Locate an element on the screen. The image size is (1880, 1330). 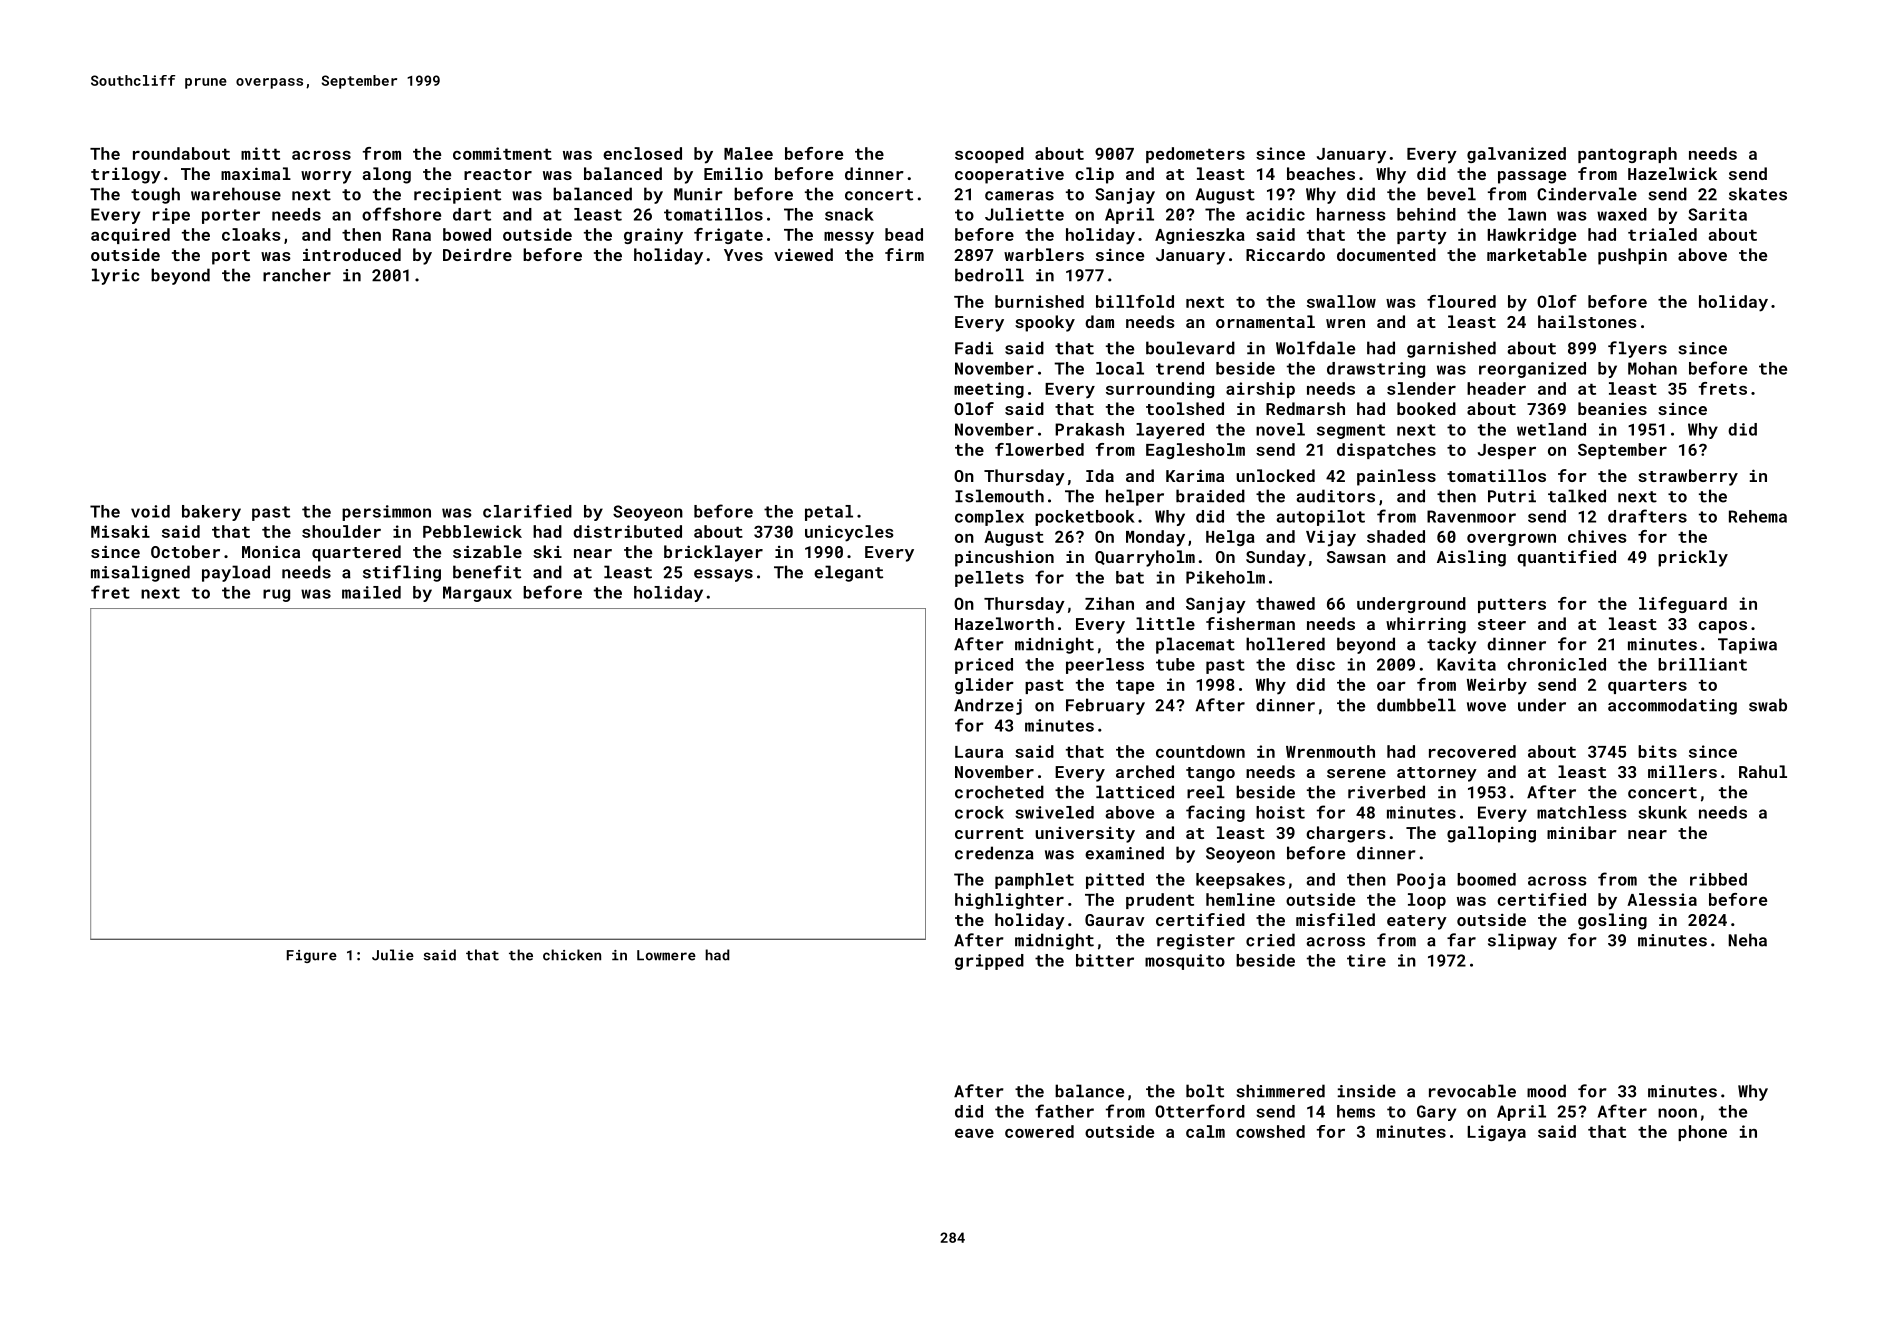
recovered is located at coordinates (1472, 751).
